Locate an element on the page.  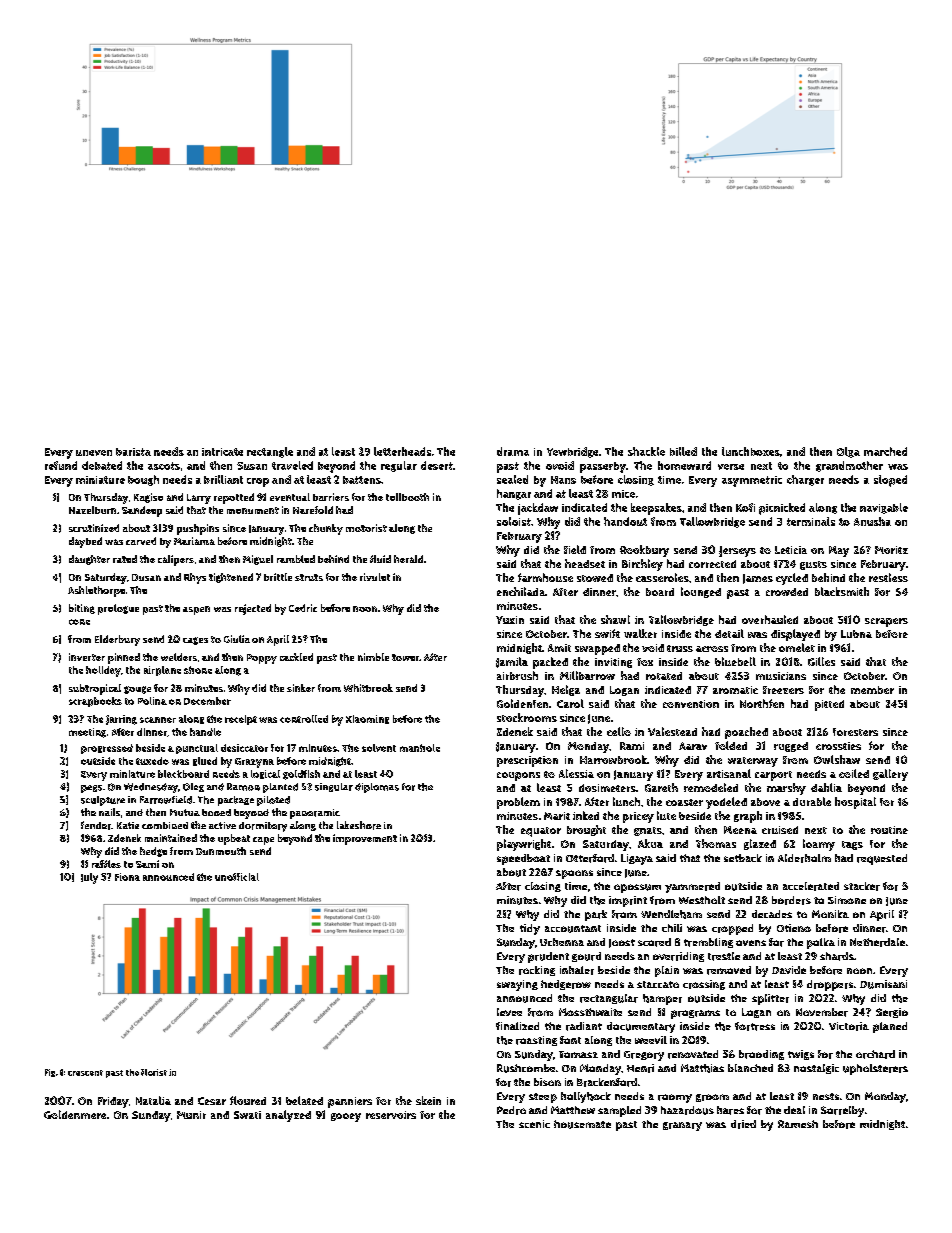
meeting is located at coordinates (87, 733).
